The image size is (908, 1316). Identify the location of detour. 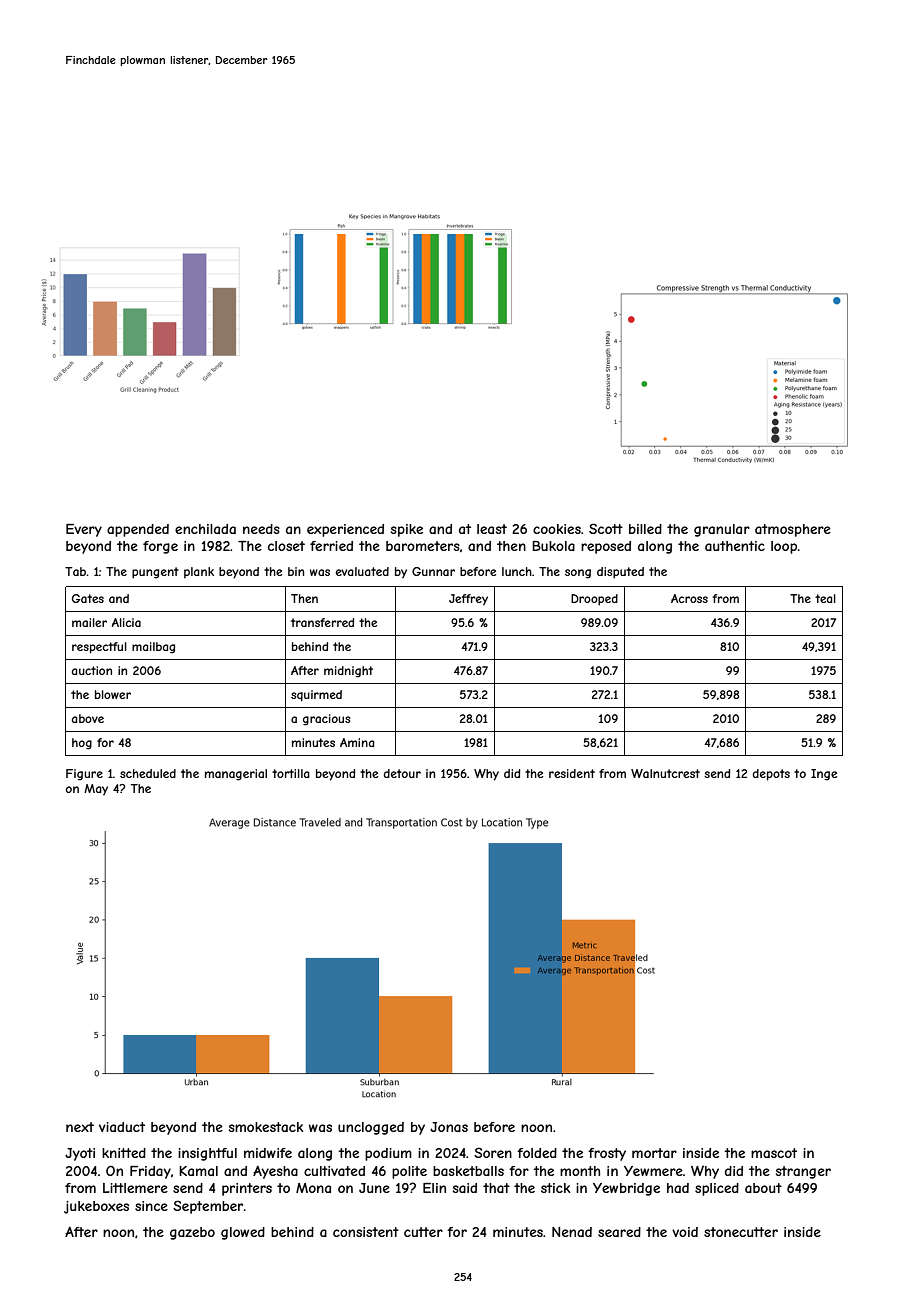
(402, 773).
